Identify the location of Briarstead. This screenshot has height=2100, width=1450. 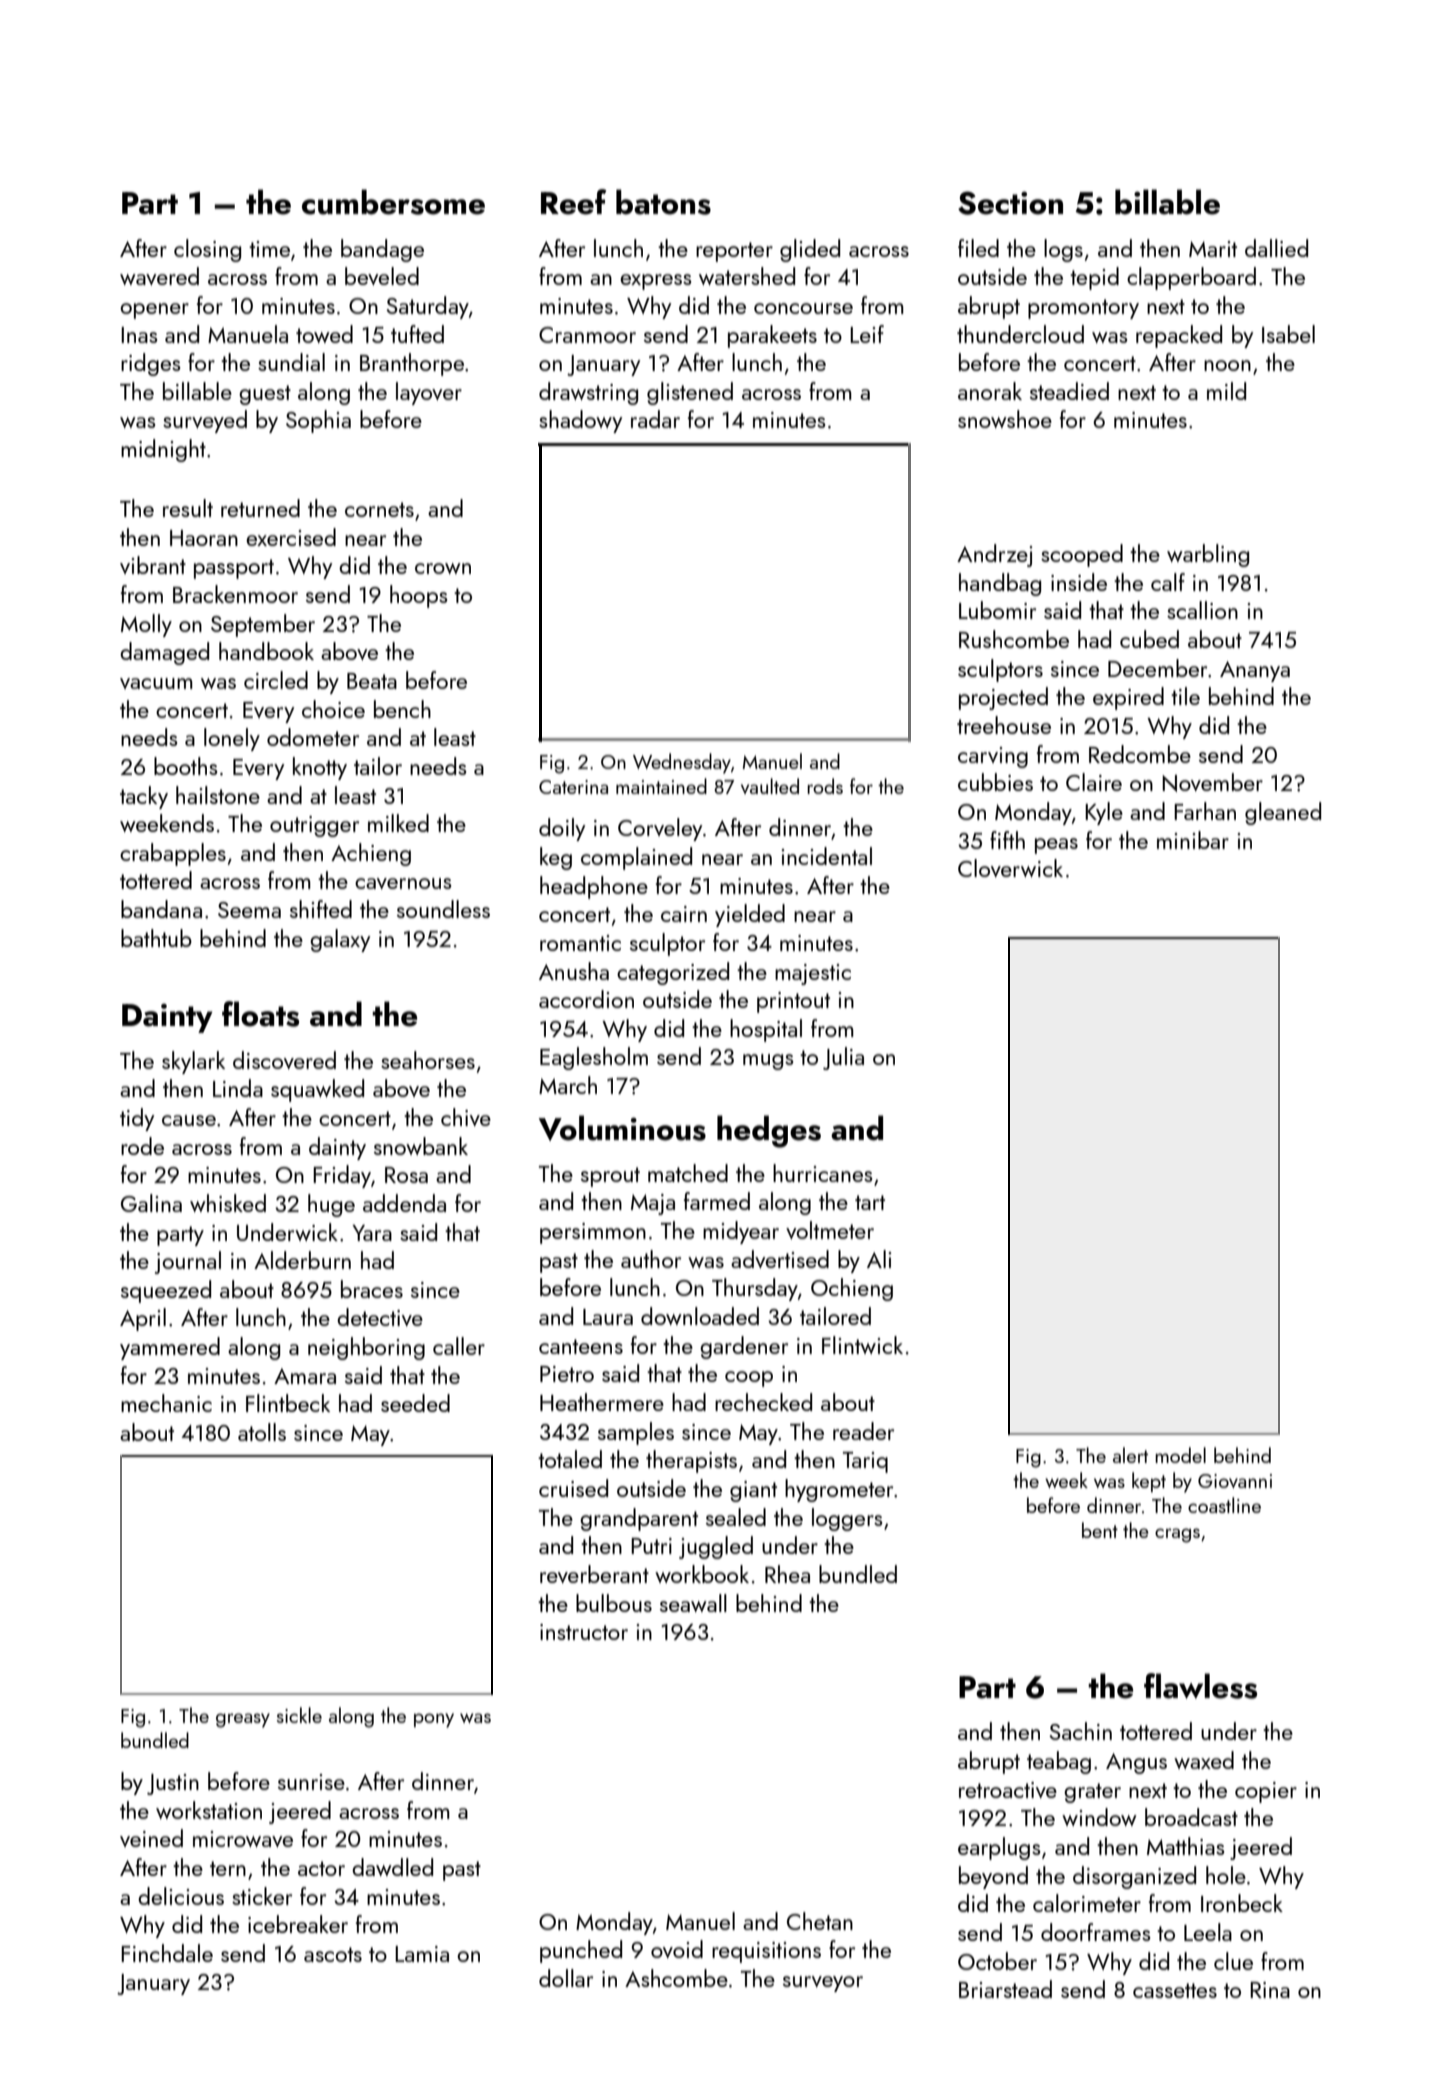
(1005, 1989).
